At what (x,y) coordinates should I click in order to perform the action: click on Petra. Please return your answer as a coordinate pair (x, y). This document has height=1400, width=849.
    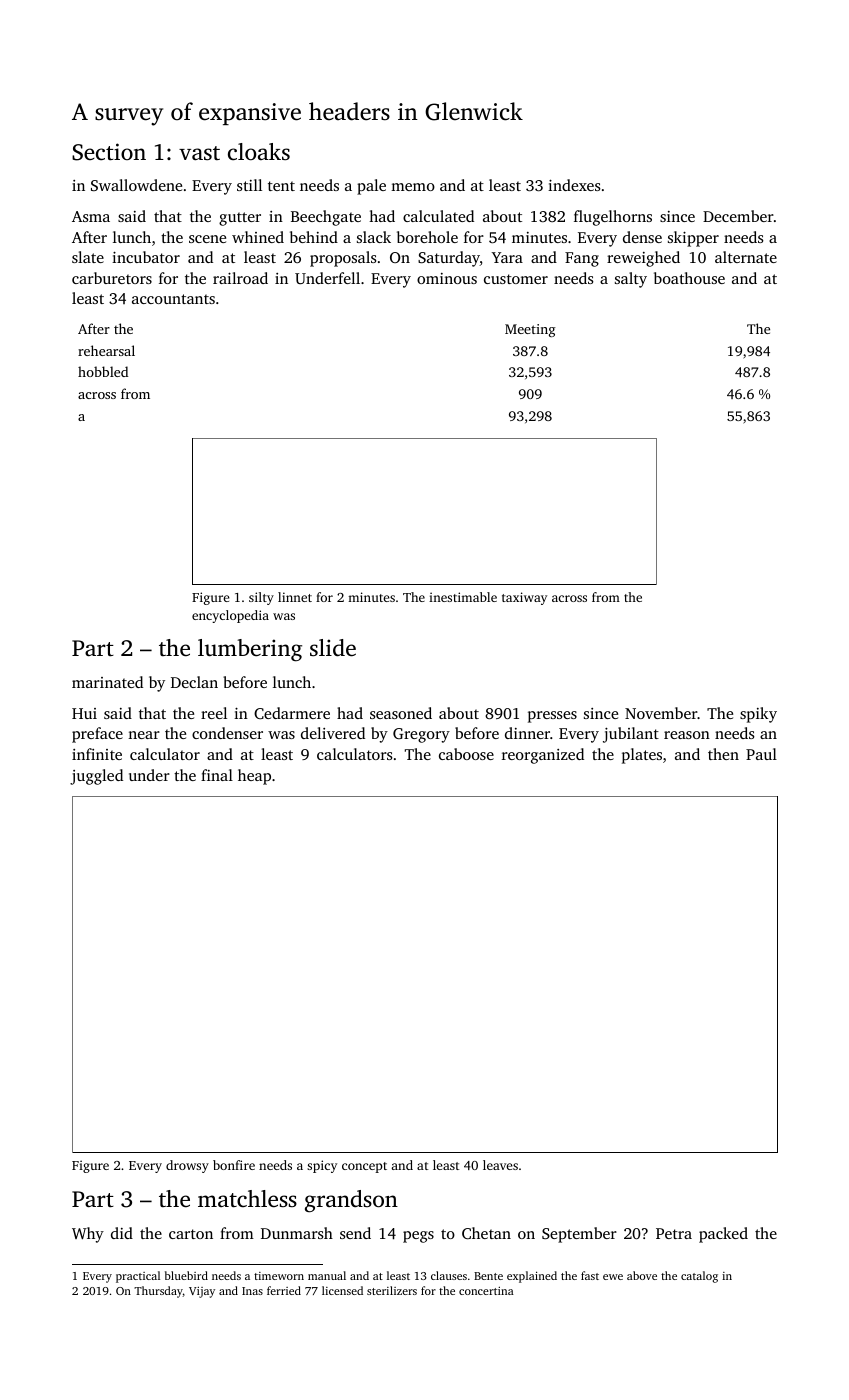
    Looking at the image, I should click on (674, 1233).
